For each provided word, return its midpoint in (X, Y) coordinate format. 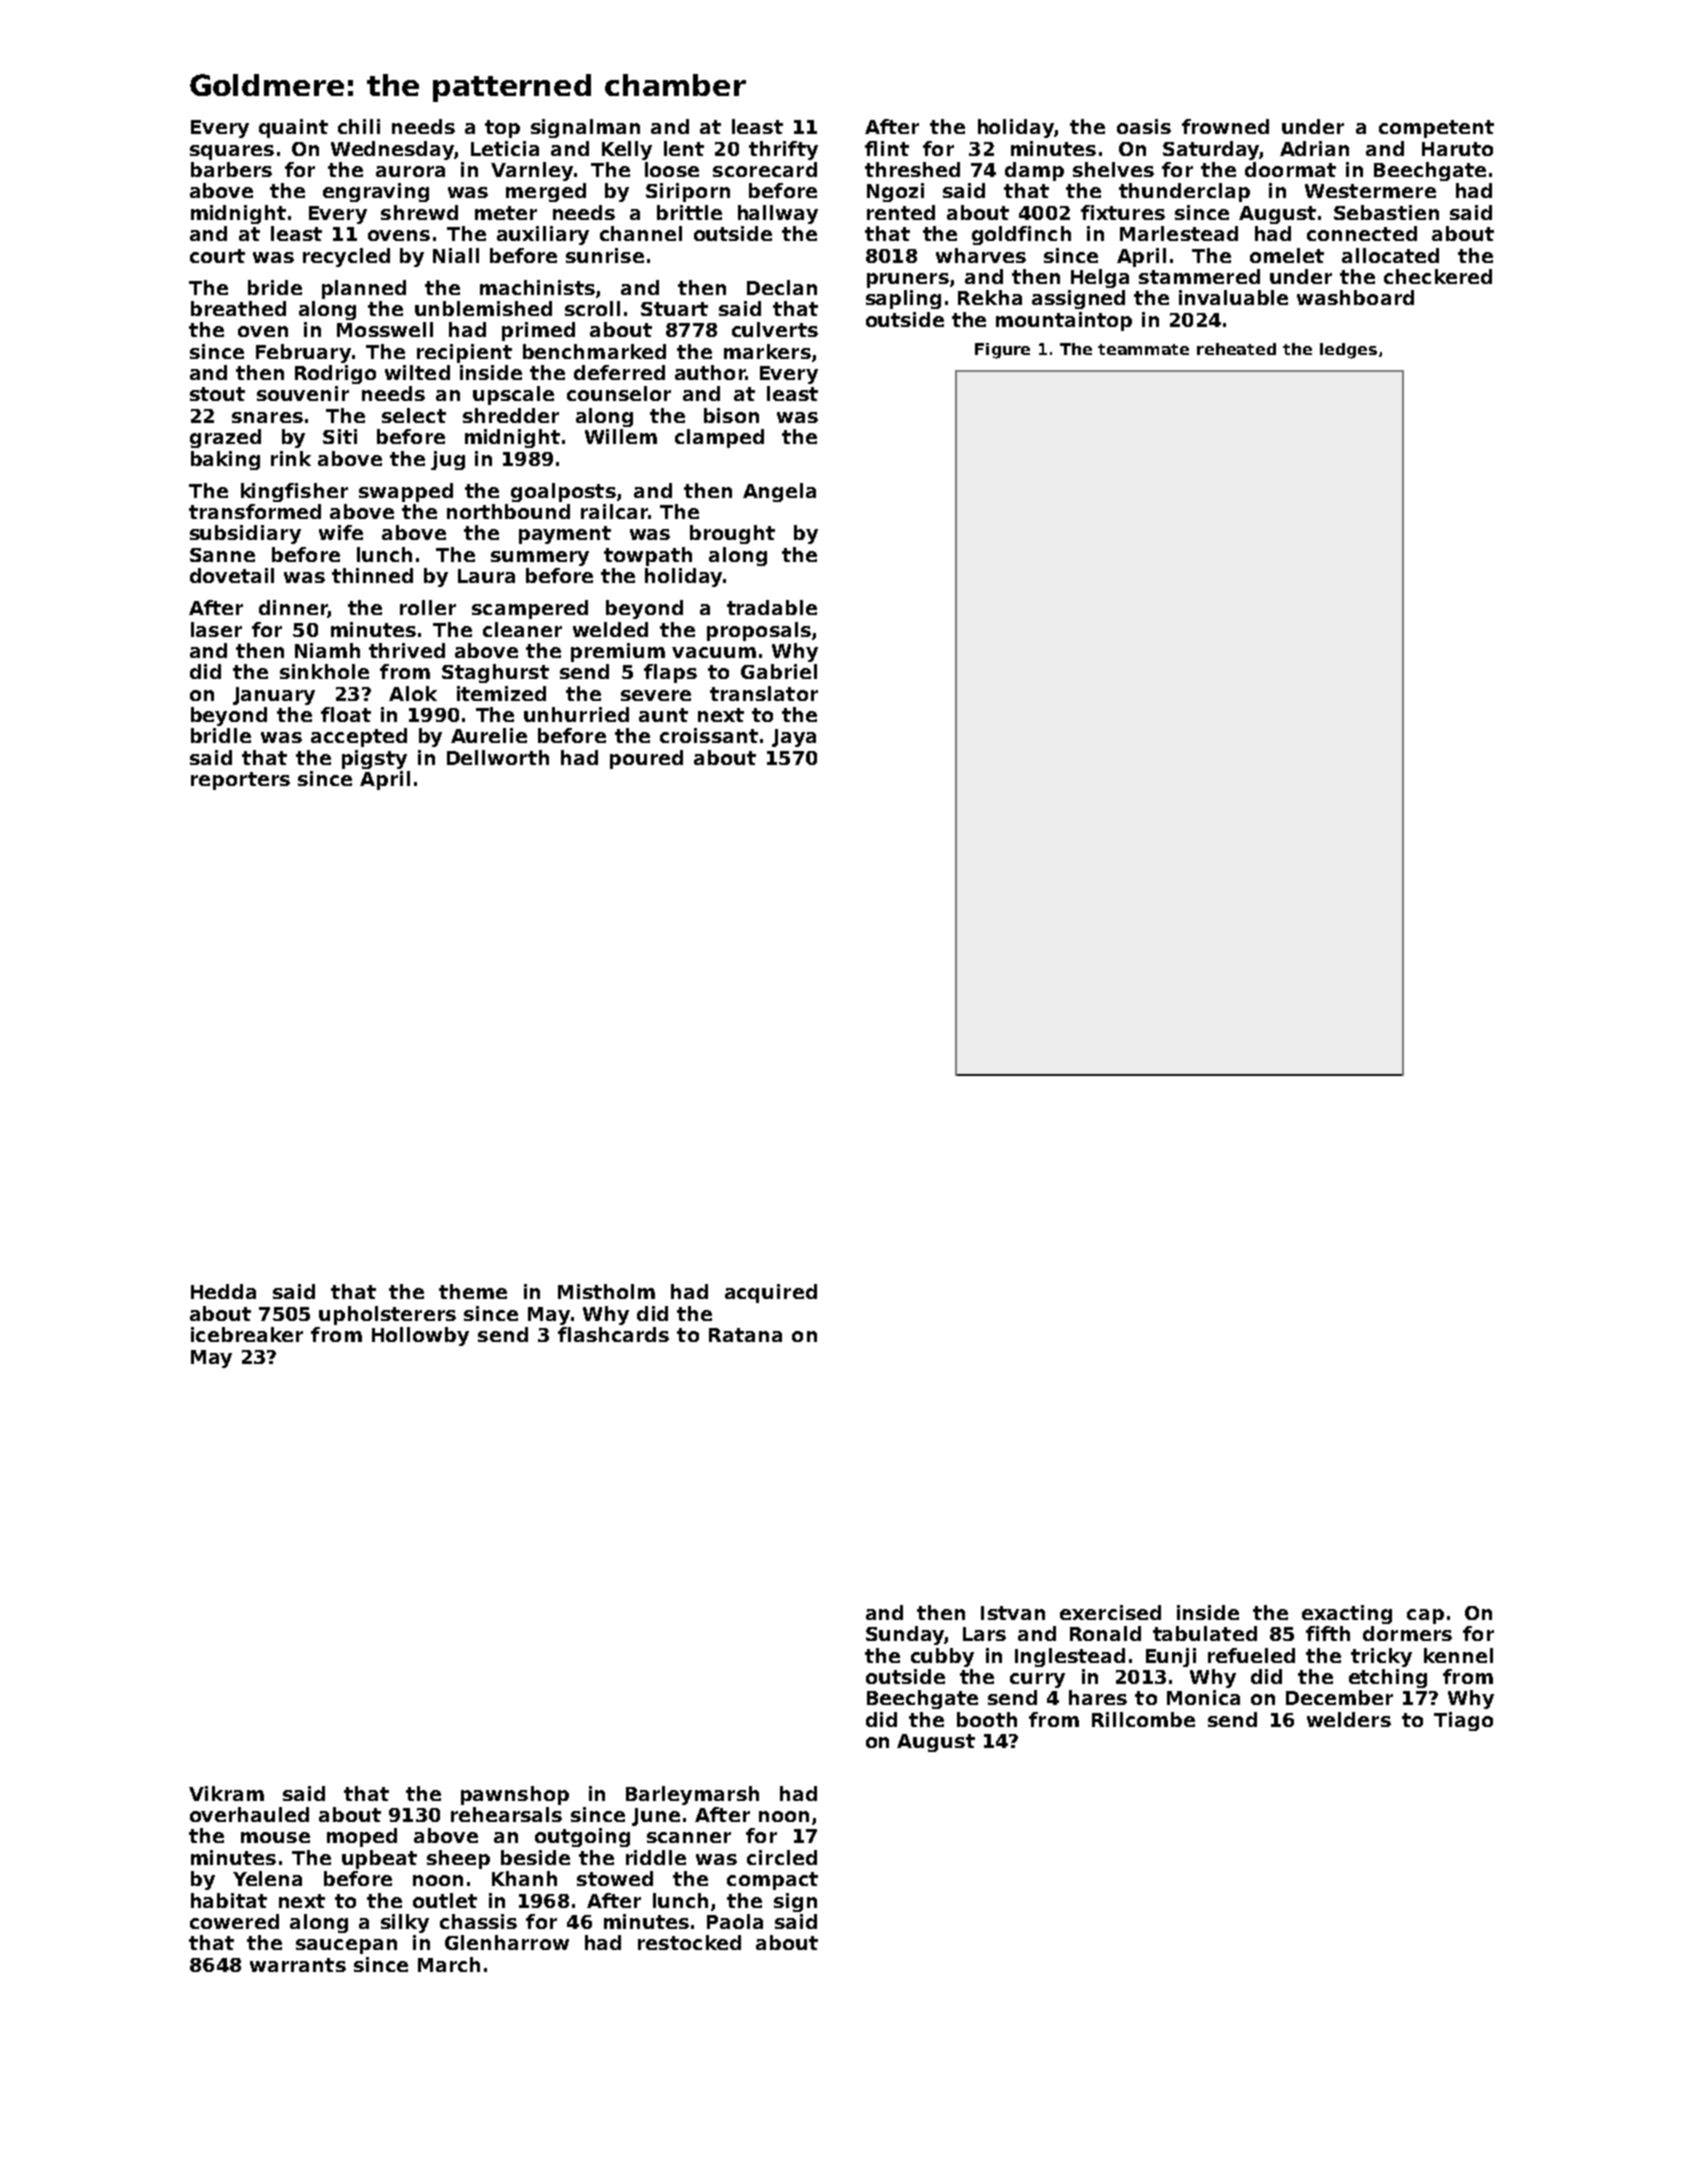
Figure (1002, 351)
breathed (238, 308)
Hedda (223, 1291)
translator (764, 693)
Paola (735, 1921)
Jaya (794, 738)
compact (772, 1881)
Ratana (745, 1335)
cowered (234, 1921)
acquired (771, 1293)
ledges (1348, 351)
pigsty (374, 759)
